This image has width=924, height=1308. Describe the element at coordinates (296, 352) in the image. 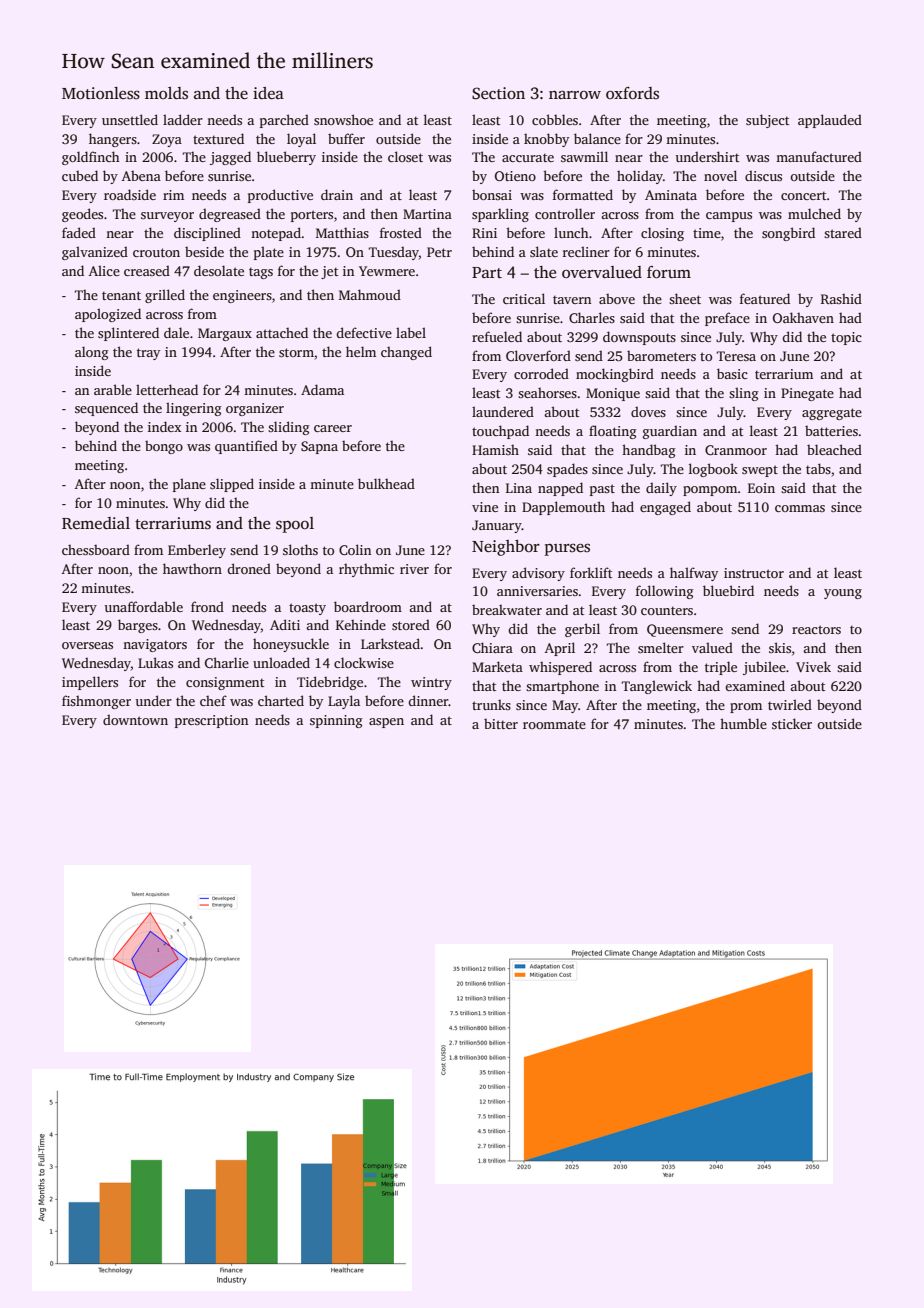

I see `storm` at that location.
